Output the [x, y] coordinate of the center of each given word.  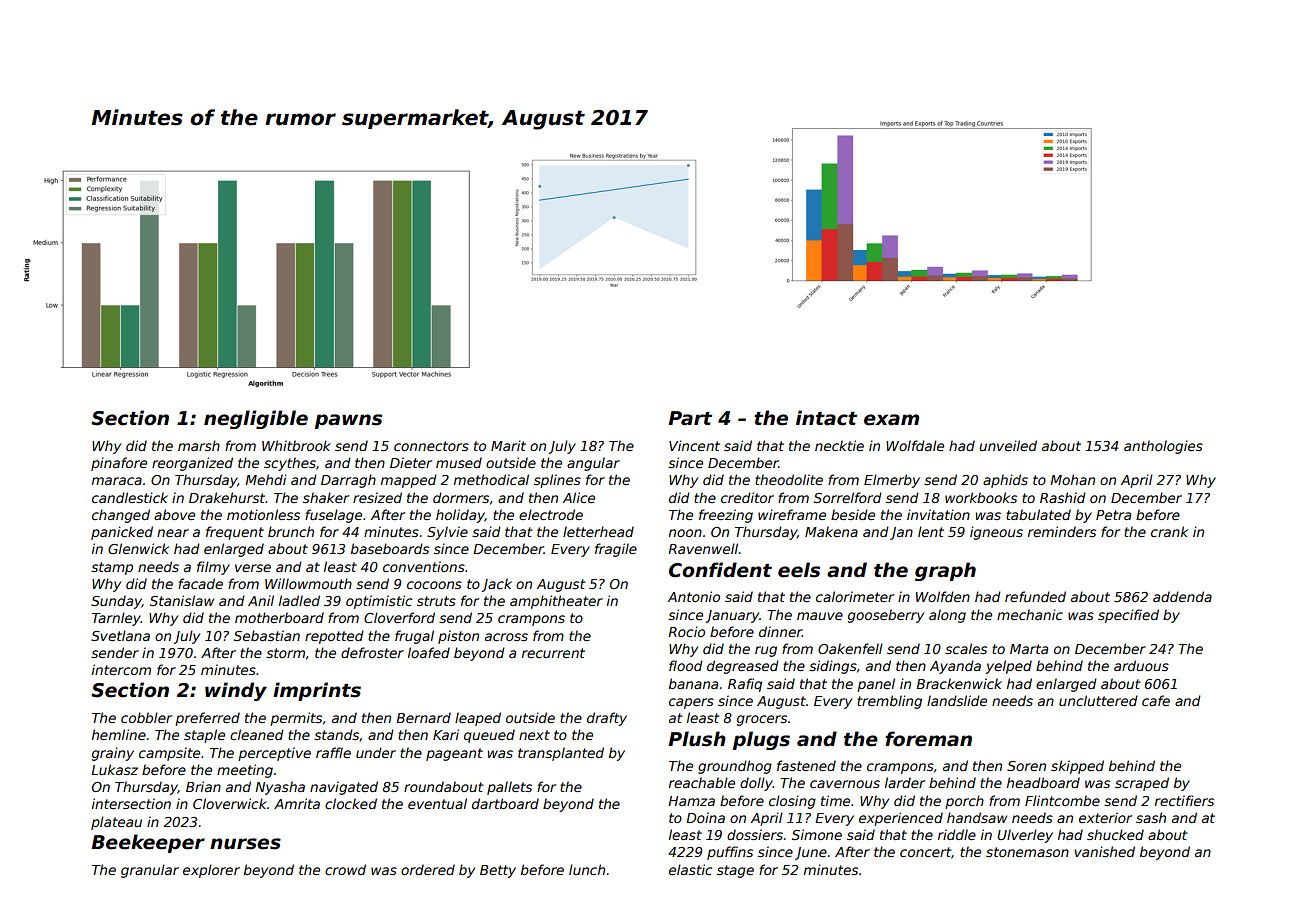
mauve [820, 616]
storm [285, 653]
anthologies [1163, 447]
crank [1169, 531]
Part [690, 418]
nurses [245, 844]
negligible [256, 419]
